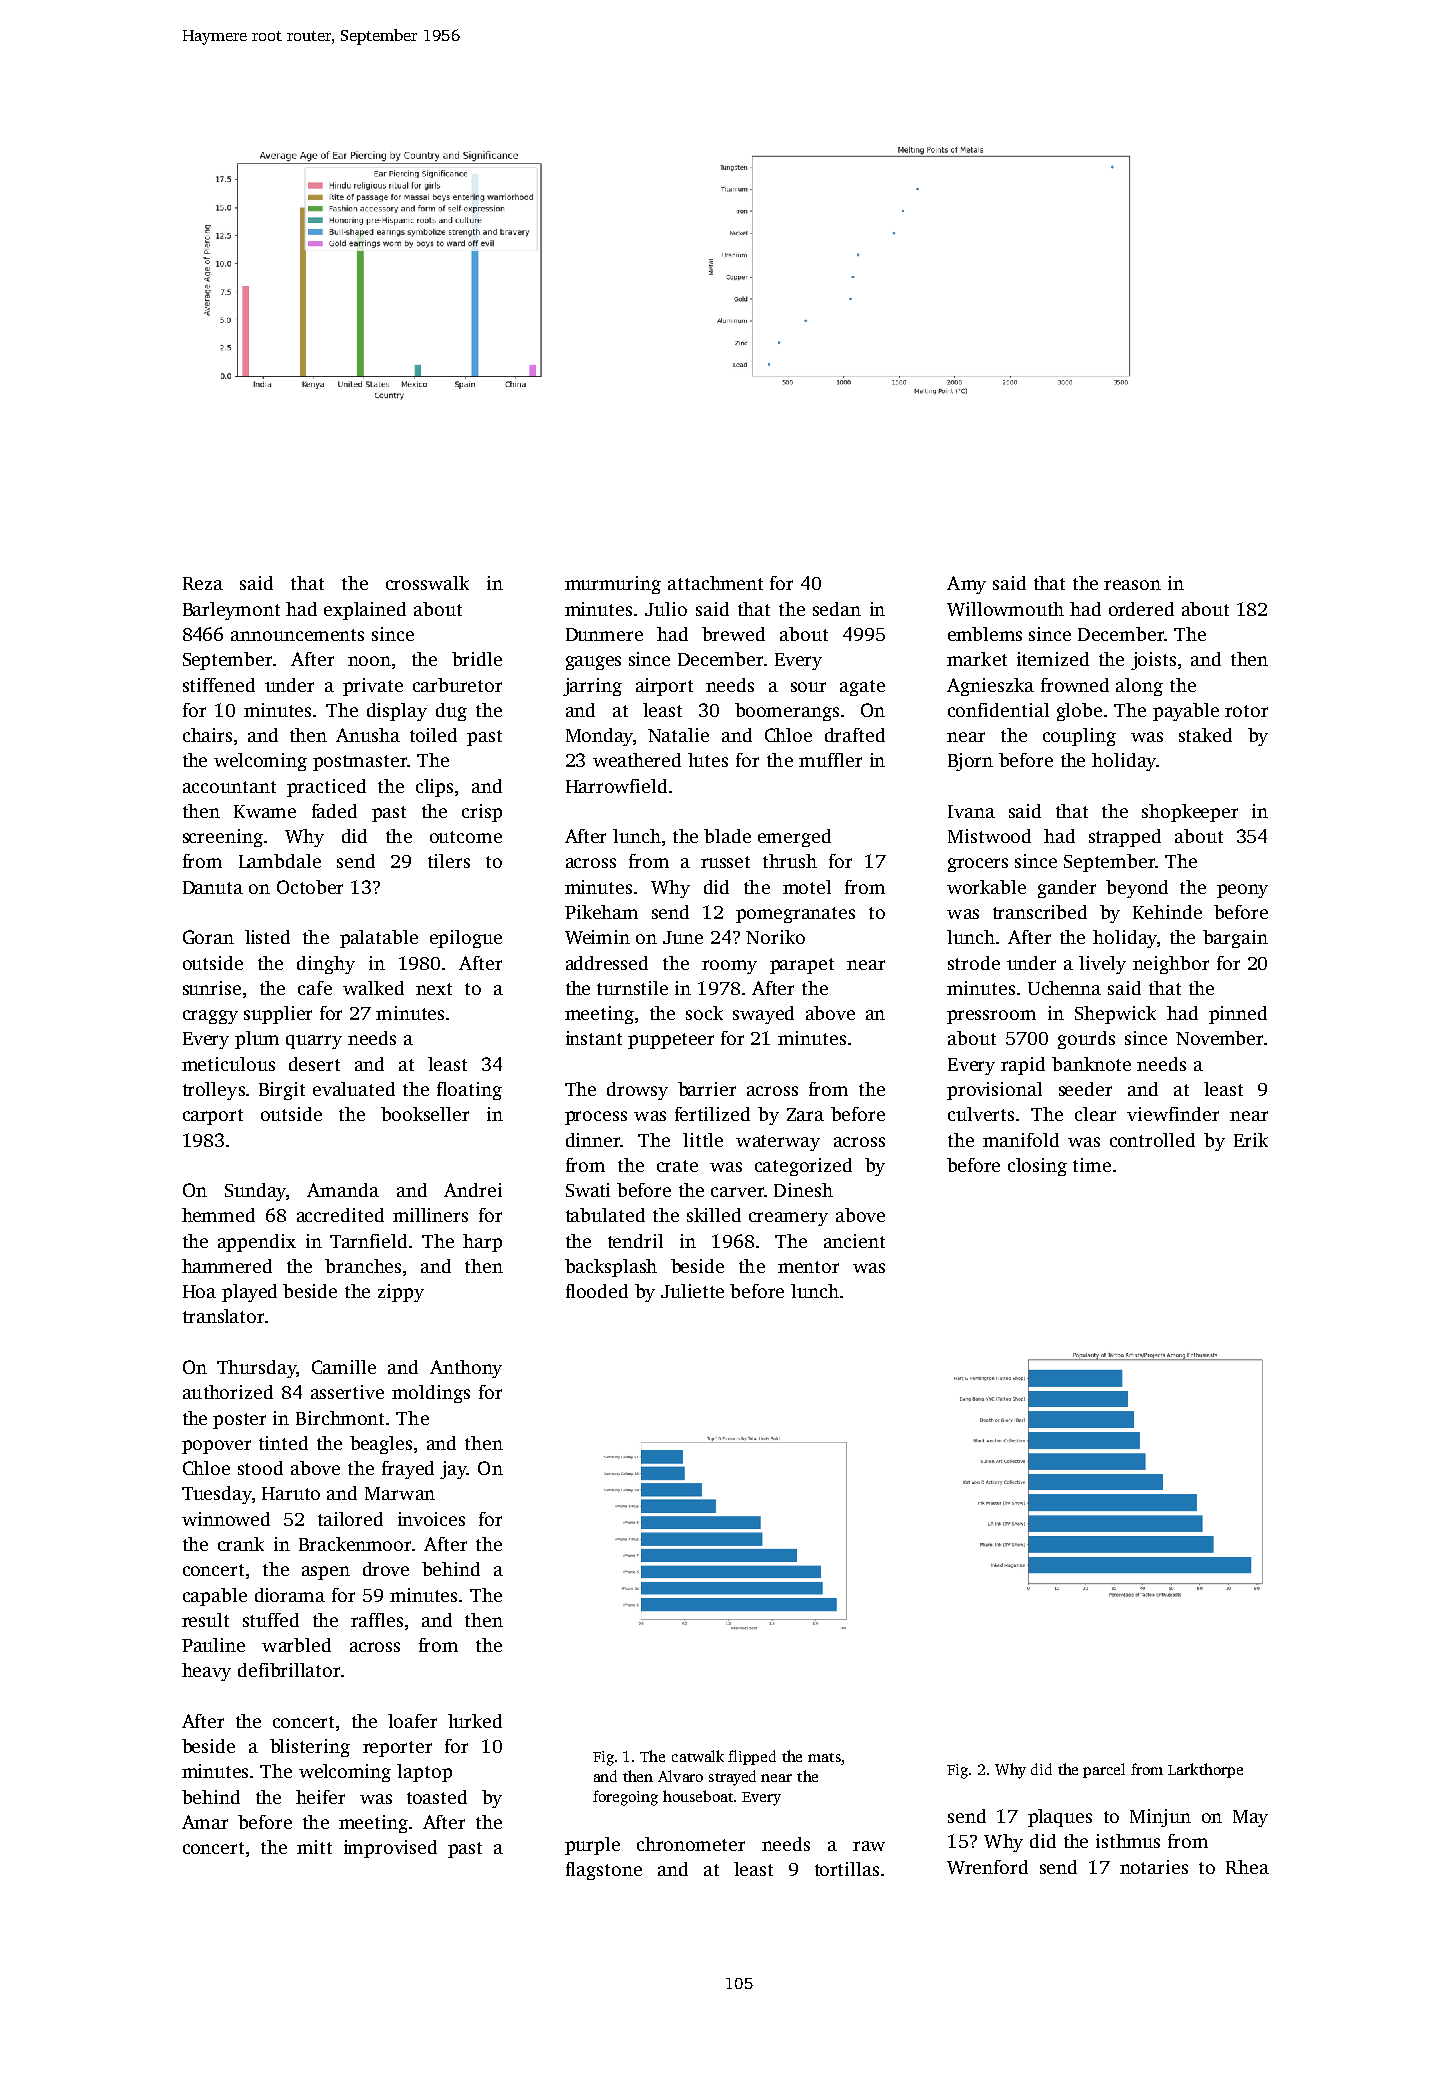 Image resolution: width=1450 pixels, height=2100 pixels. Describe the element at coordinates (593, 1140) in the image. I see `dinner` at that location.
